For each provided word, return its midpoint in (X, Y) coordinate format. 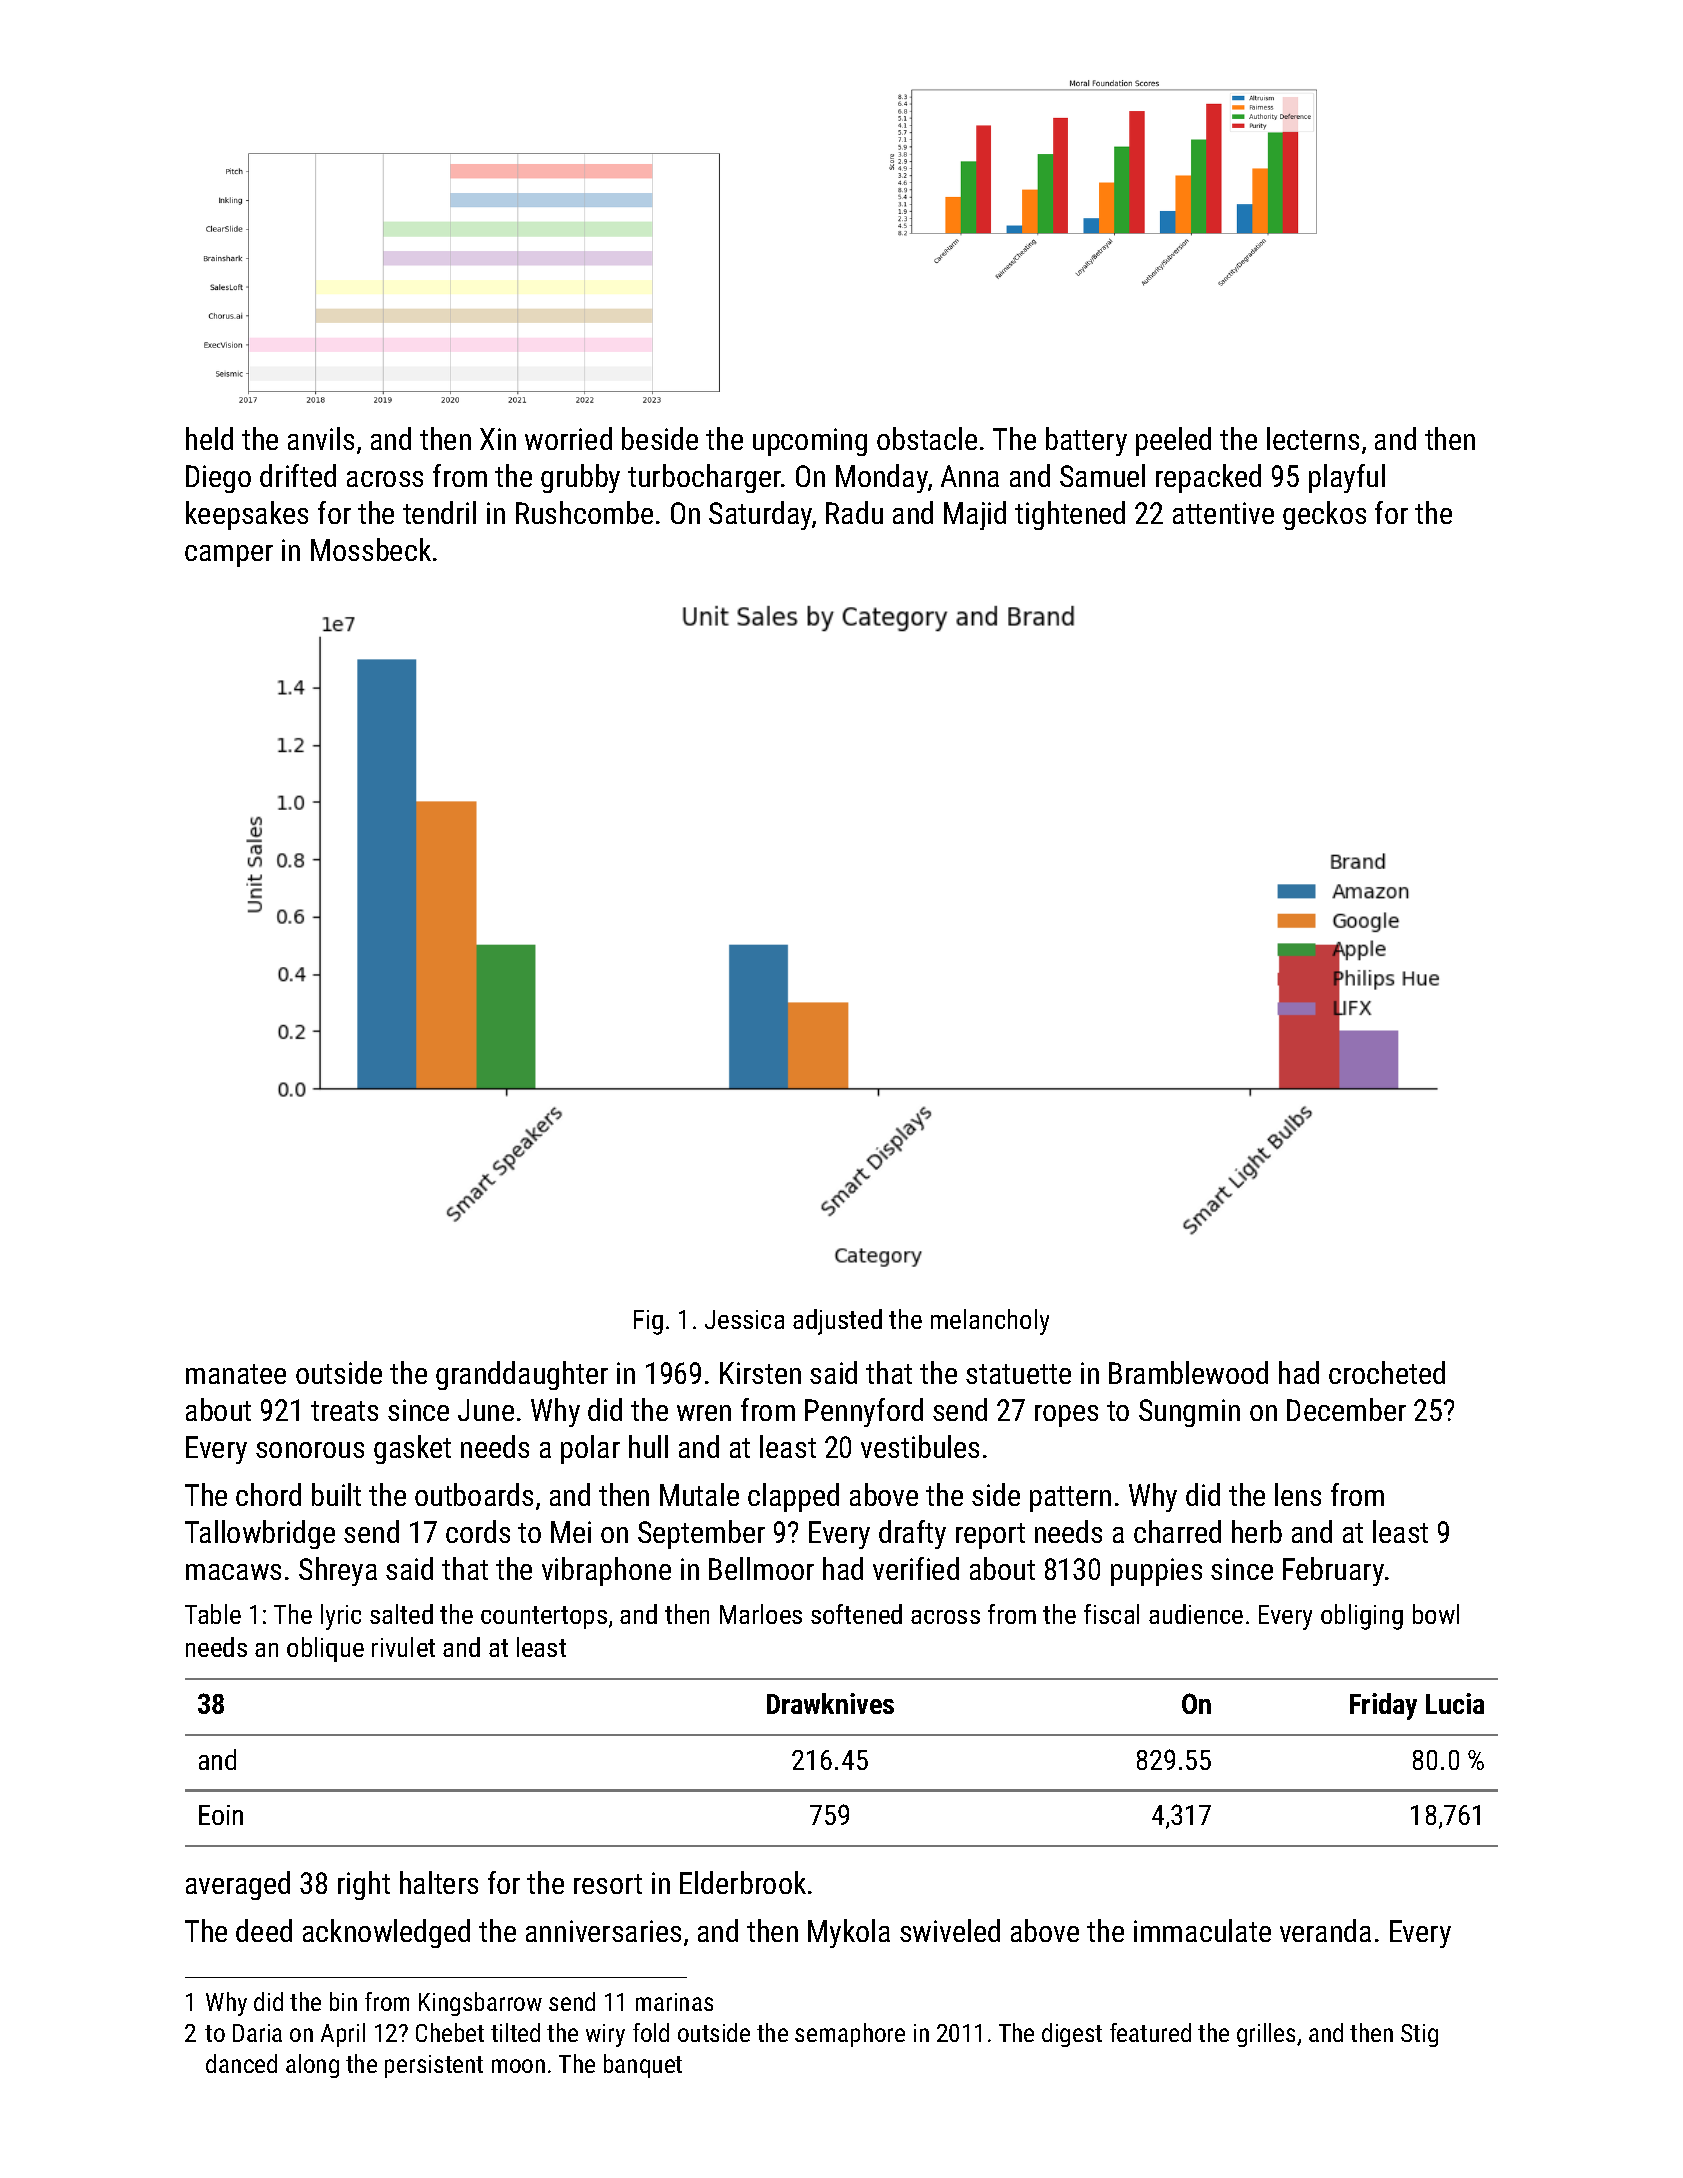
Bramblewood (1188, 1372)
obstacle (927, 438)
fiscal (1111, 1614)
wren (704, 1413)
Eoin (221, 1815)
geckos (1324, 515)
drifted (298, 475)
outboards (474, 1494)
